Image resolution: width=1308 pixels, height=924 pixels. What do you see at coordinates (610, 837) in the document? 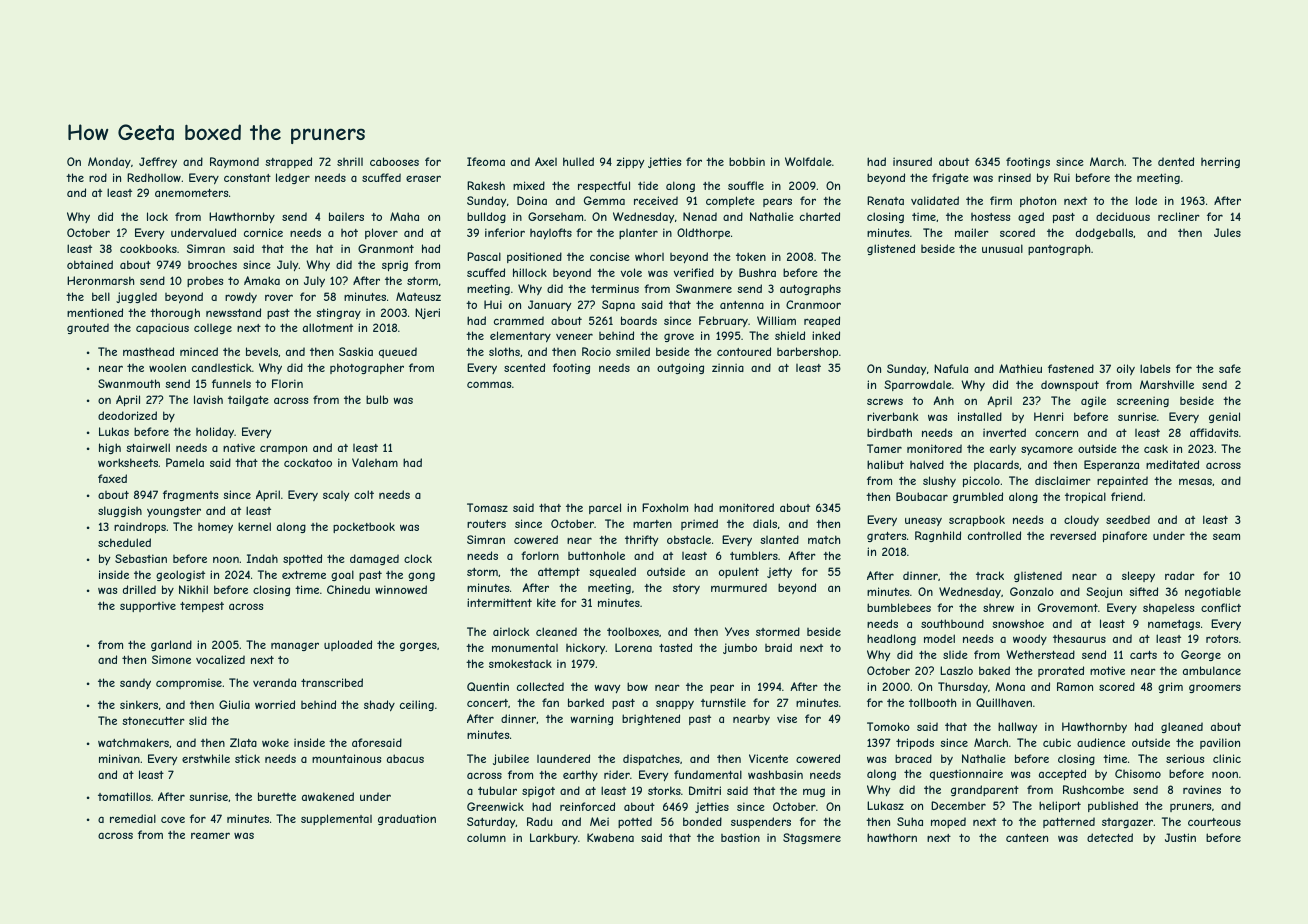
I see `Kwabena` at bounding box center [610, 837].
